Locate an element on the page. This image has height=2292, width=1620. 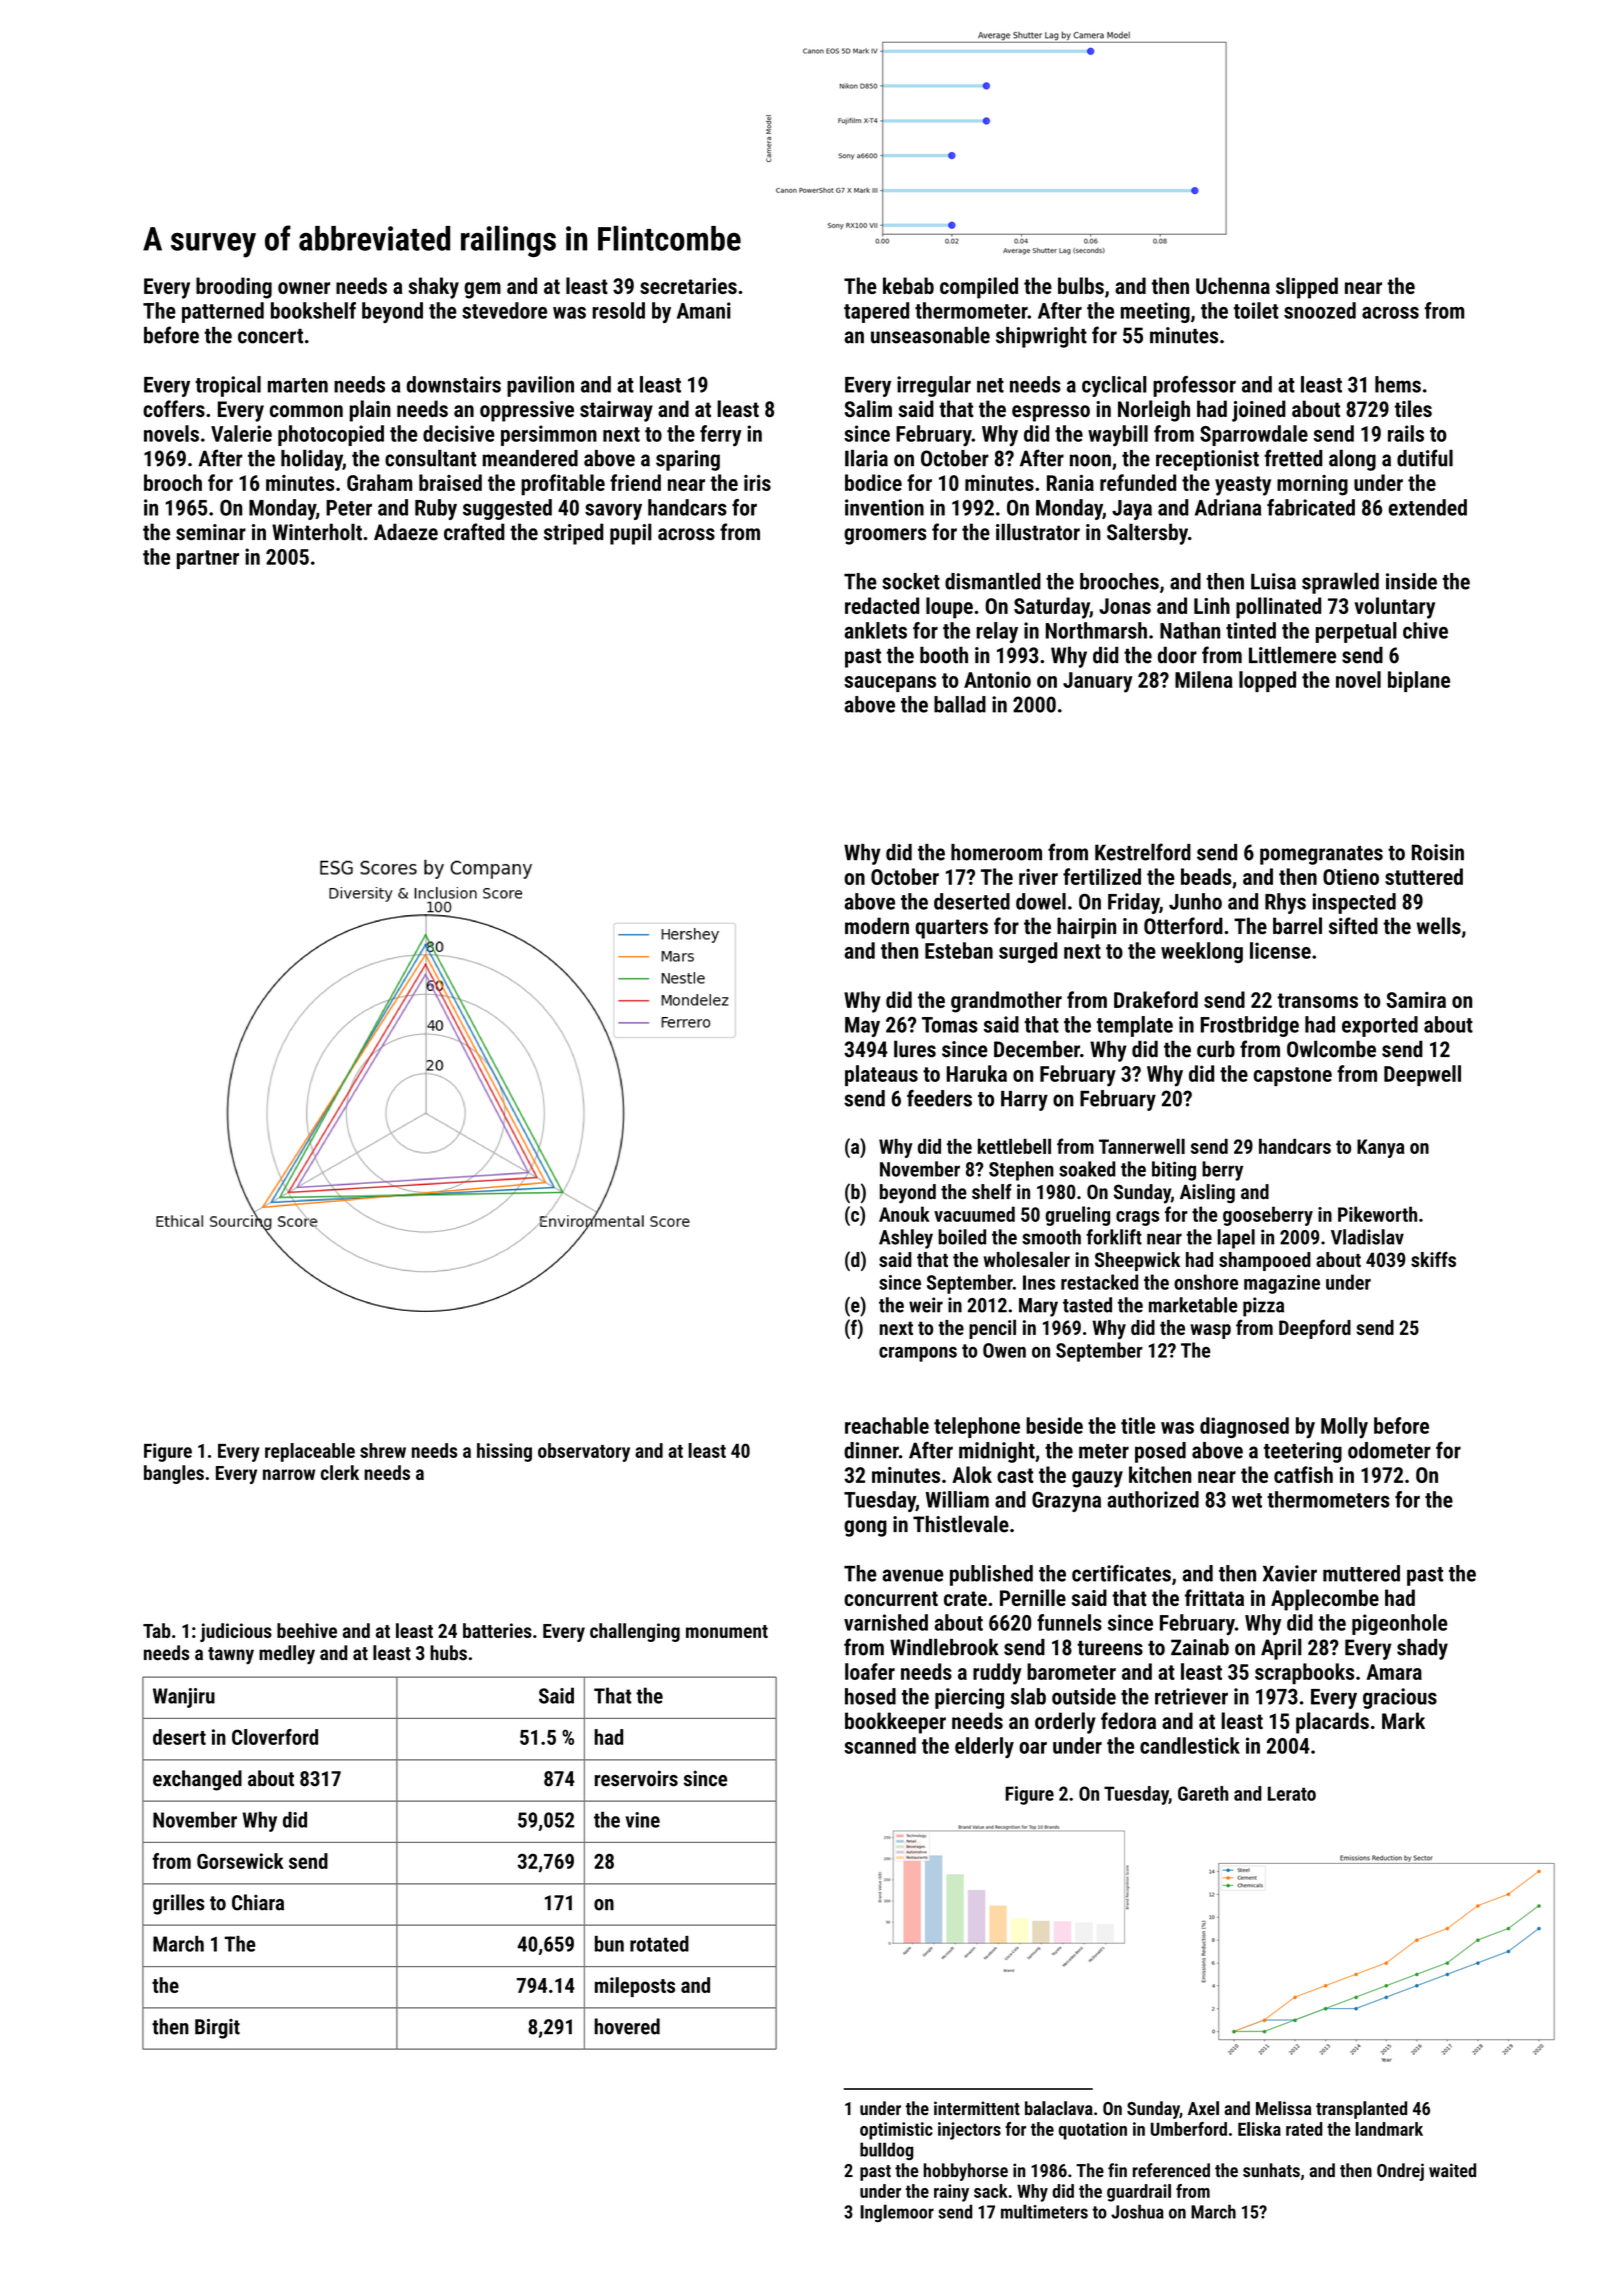
consultant is located at coordinates (430, 458).
